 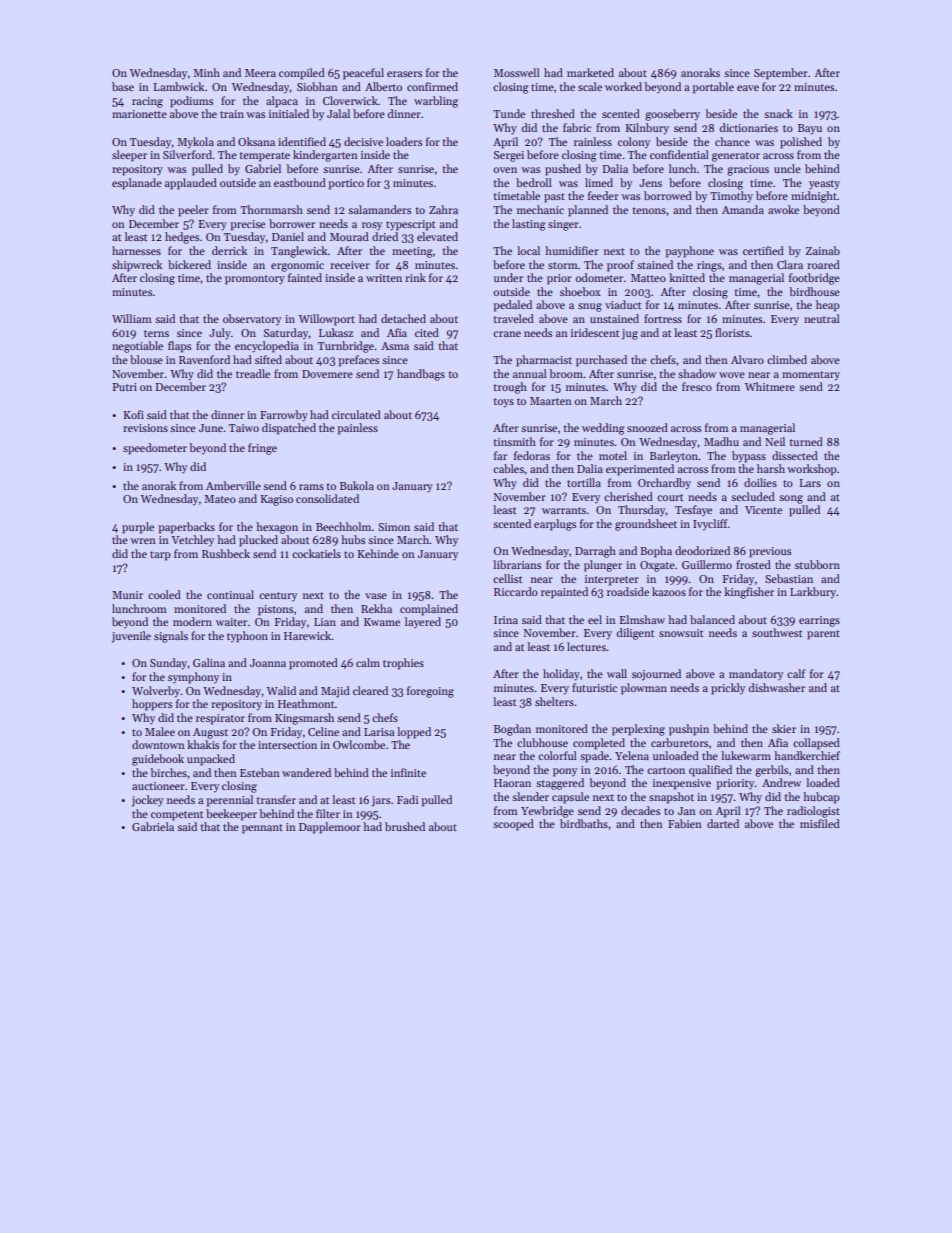 What do you see at coordinates (415, 277) in the document?
I see `rink` at bounding box center [415, 277].
